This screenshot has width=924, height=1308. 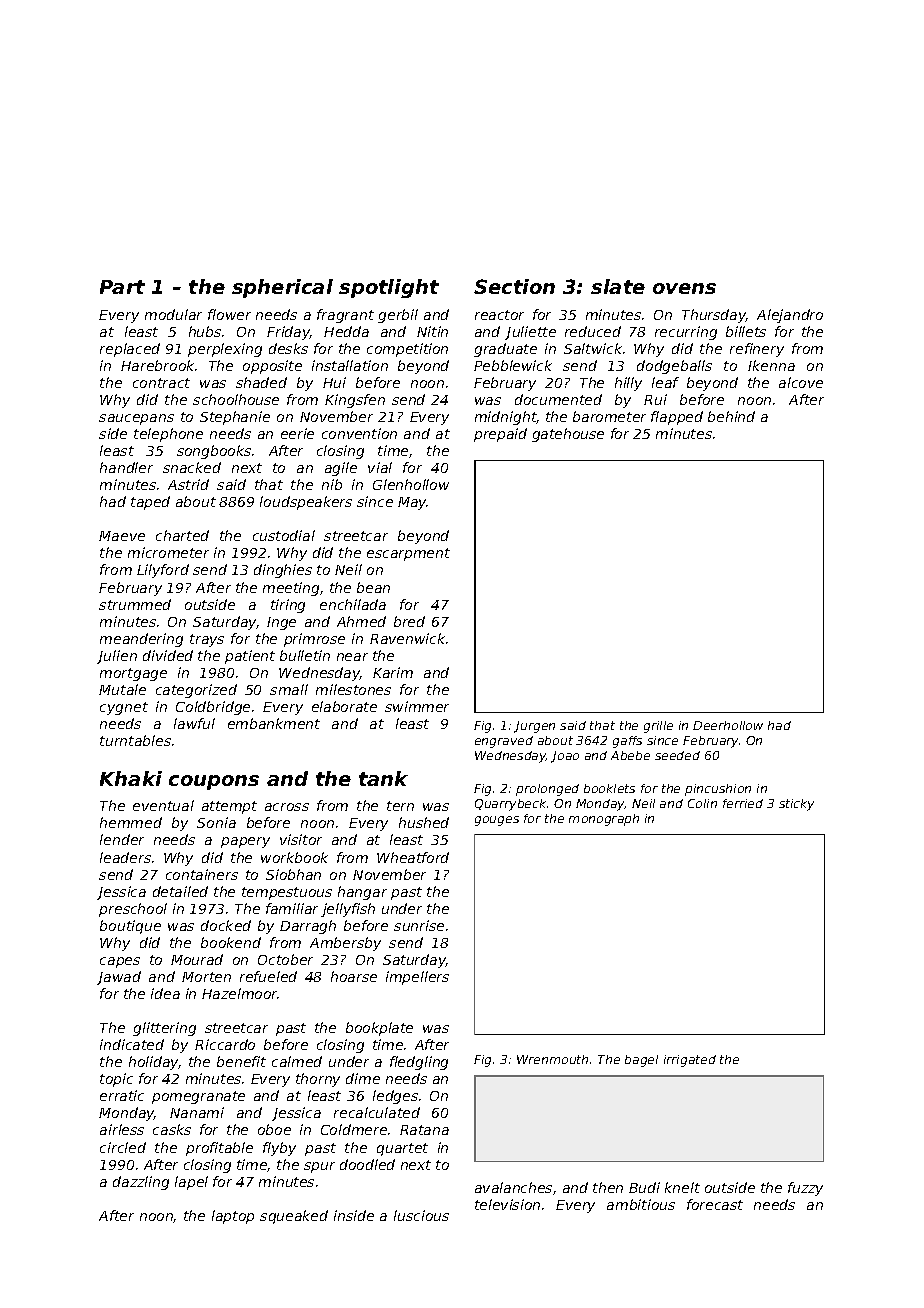 I want to click on bred, so click(x=409, y=621).
